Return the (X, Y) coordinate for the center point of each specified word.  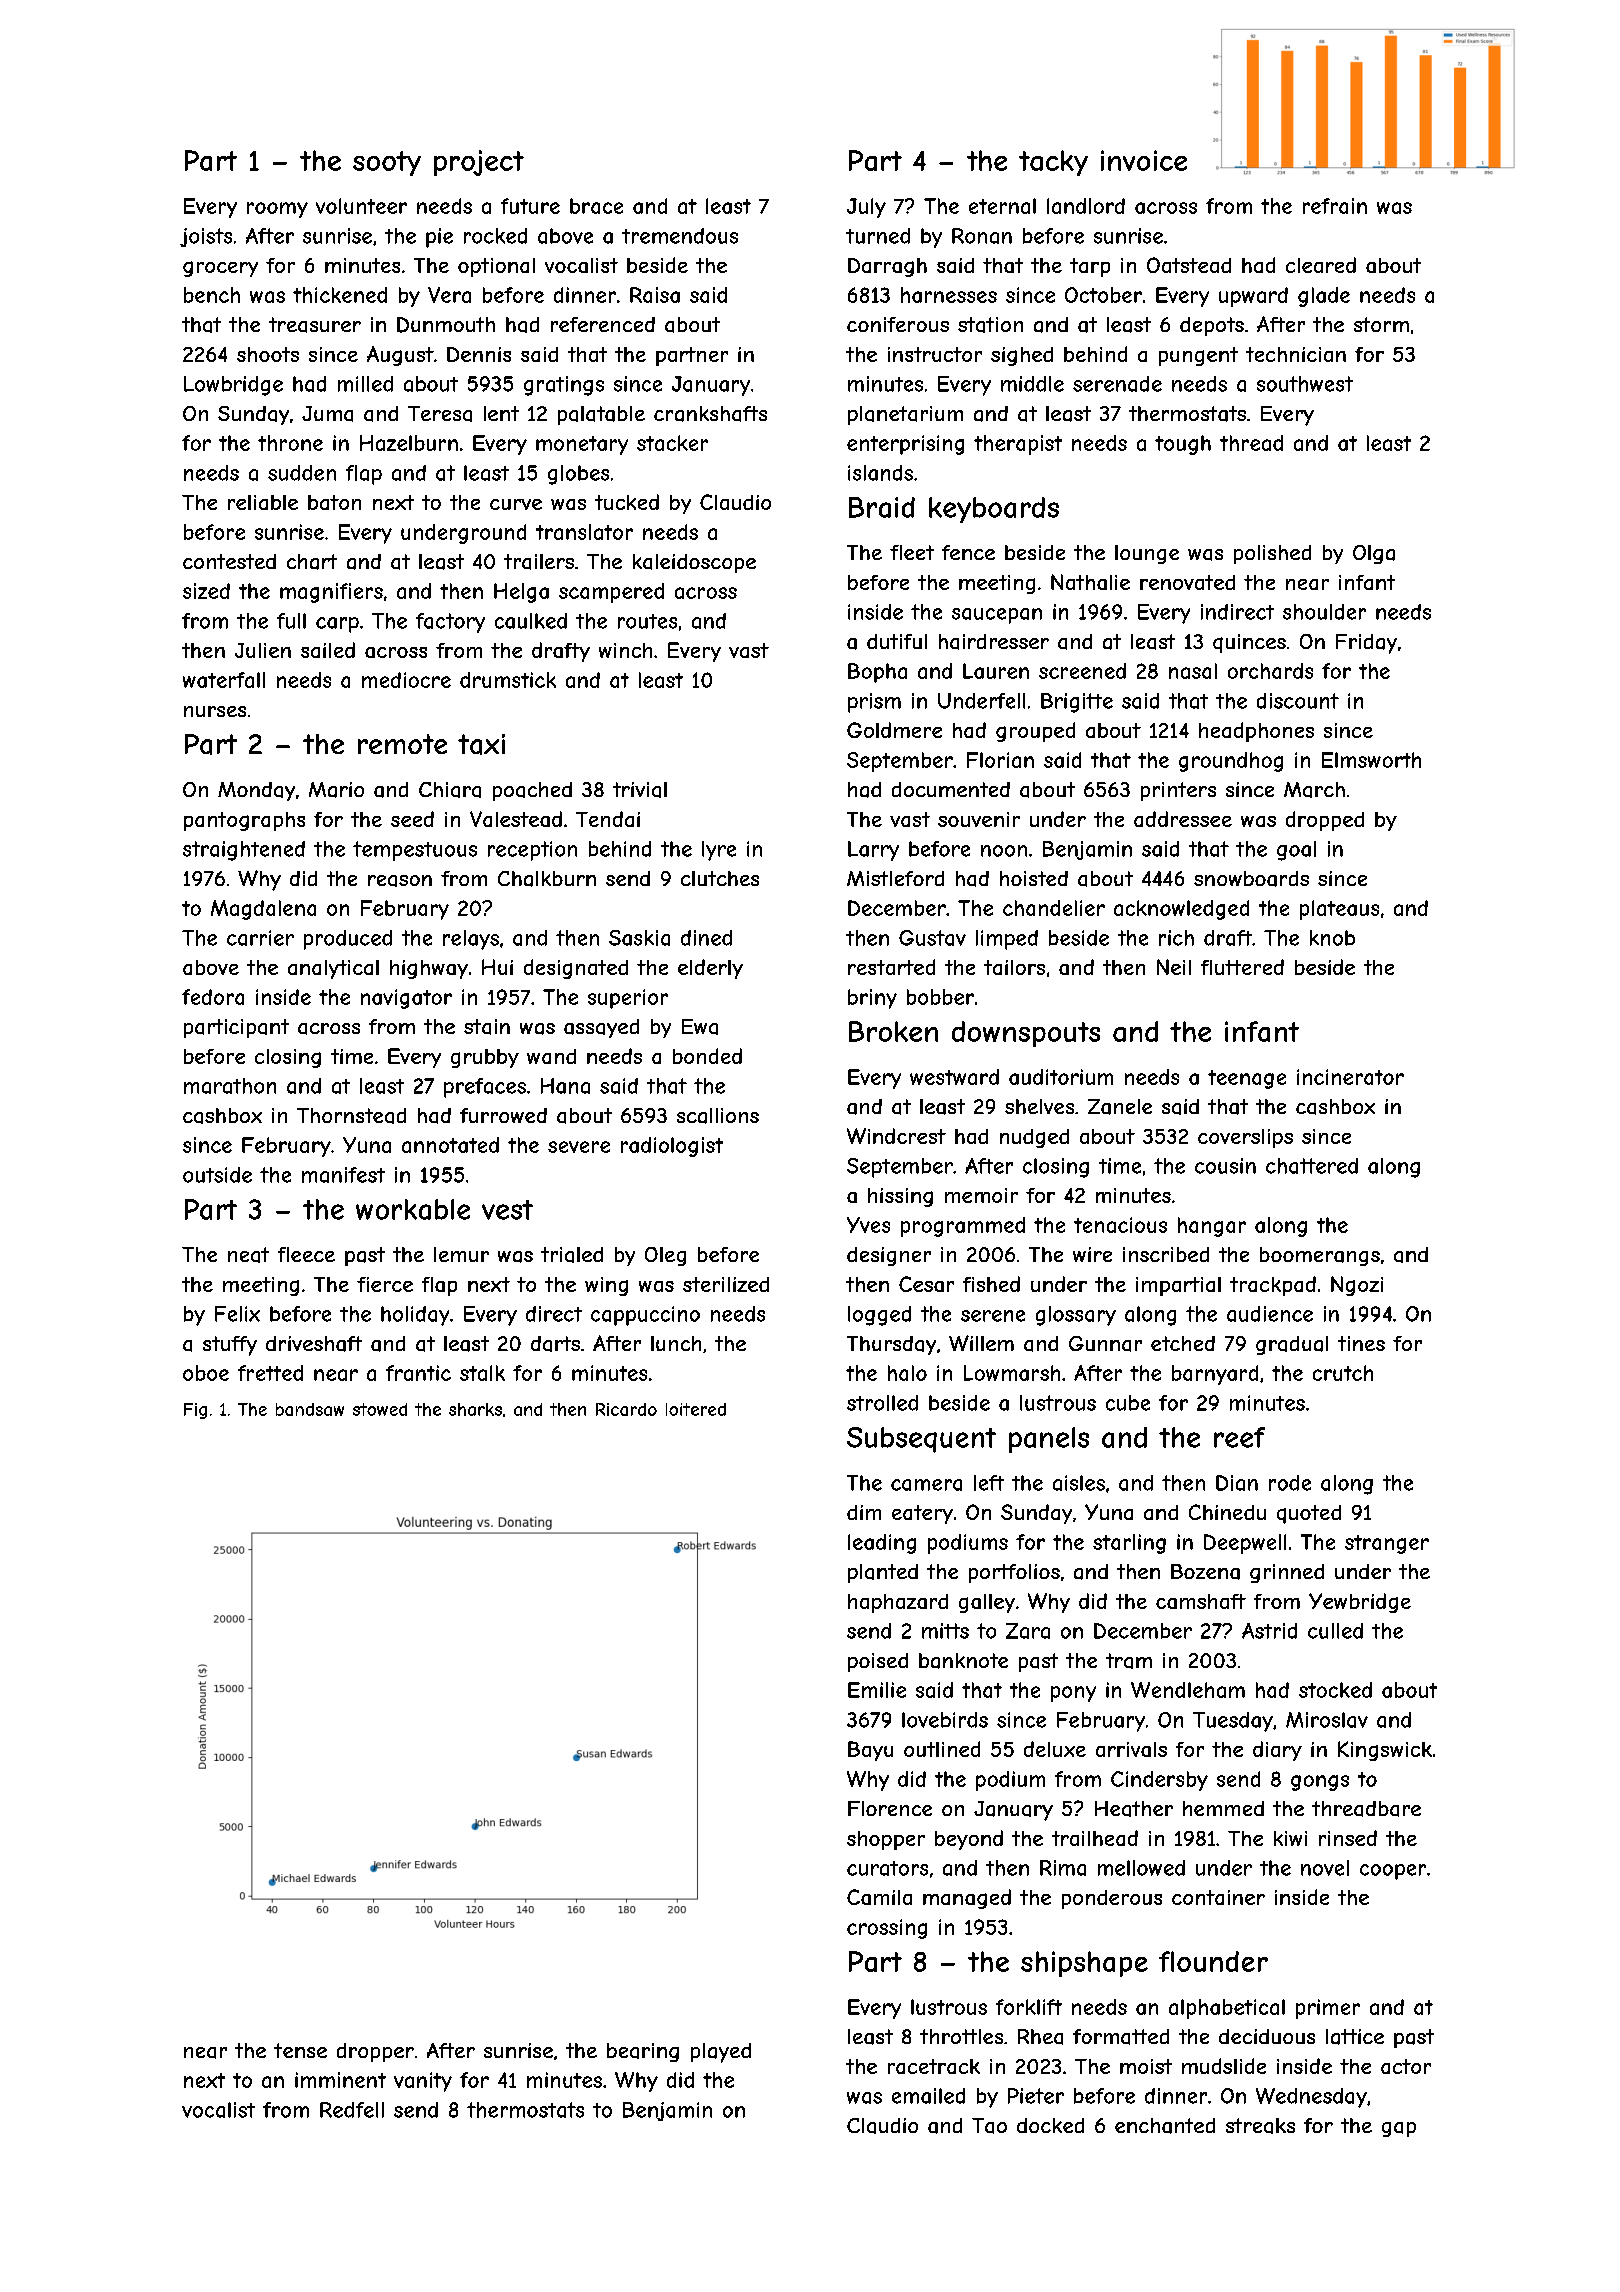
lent (501, 413)
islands (880, 473)
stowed (380, 1409)
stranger (1387, 1544)
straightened (244, 851)
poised (878, 1662)
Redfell (352, 2110)
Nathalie (1090, 582)
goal (1296, 851)
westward (954, 1077)
